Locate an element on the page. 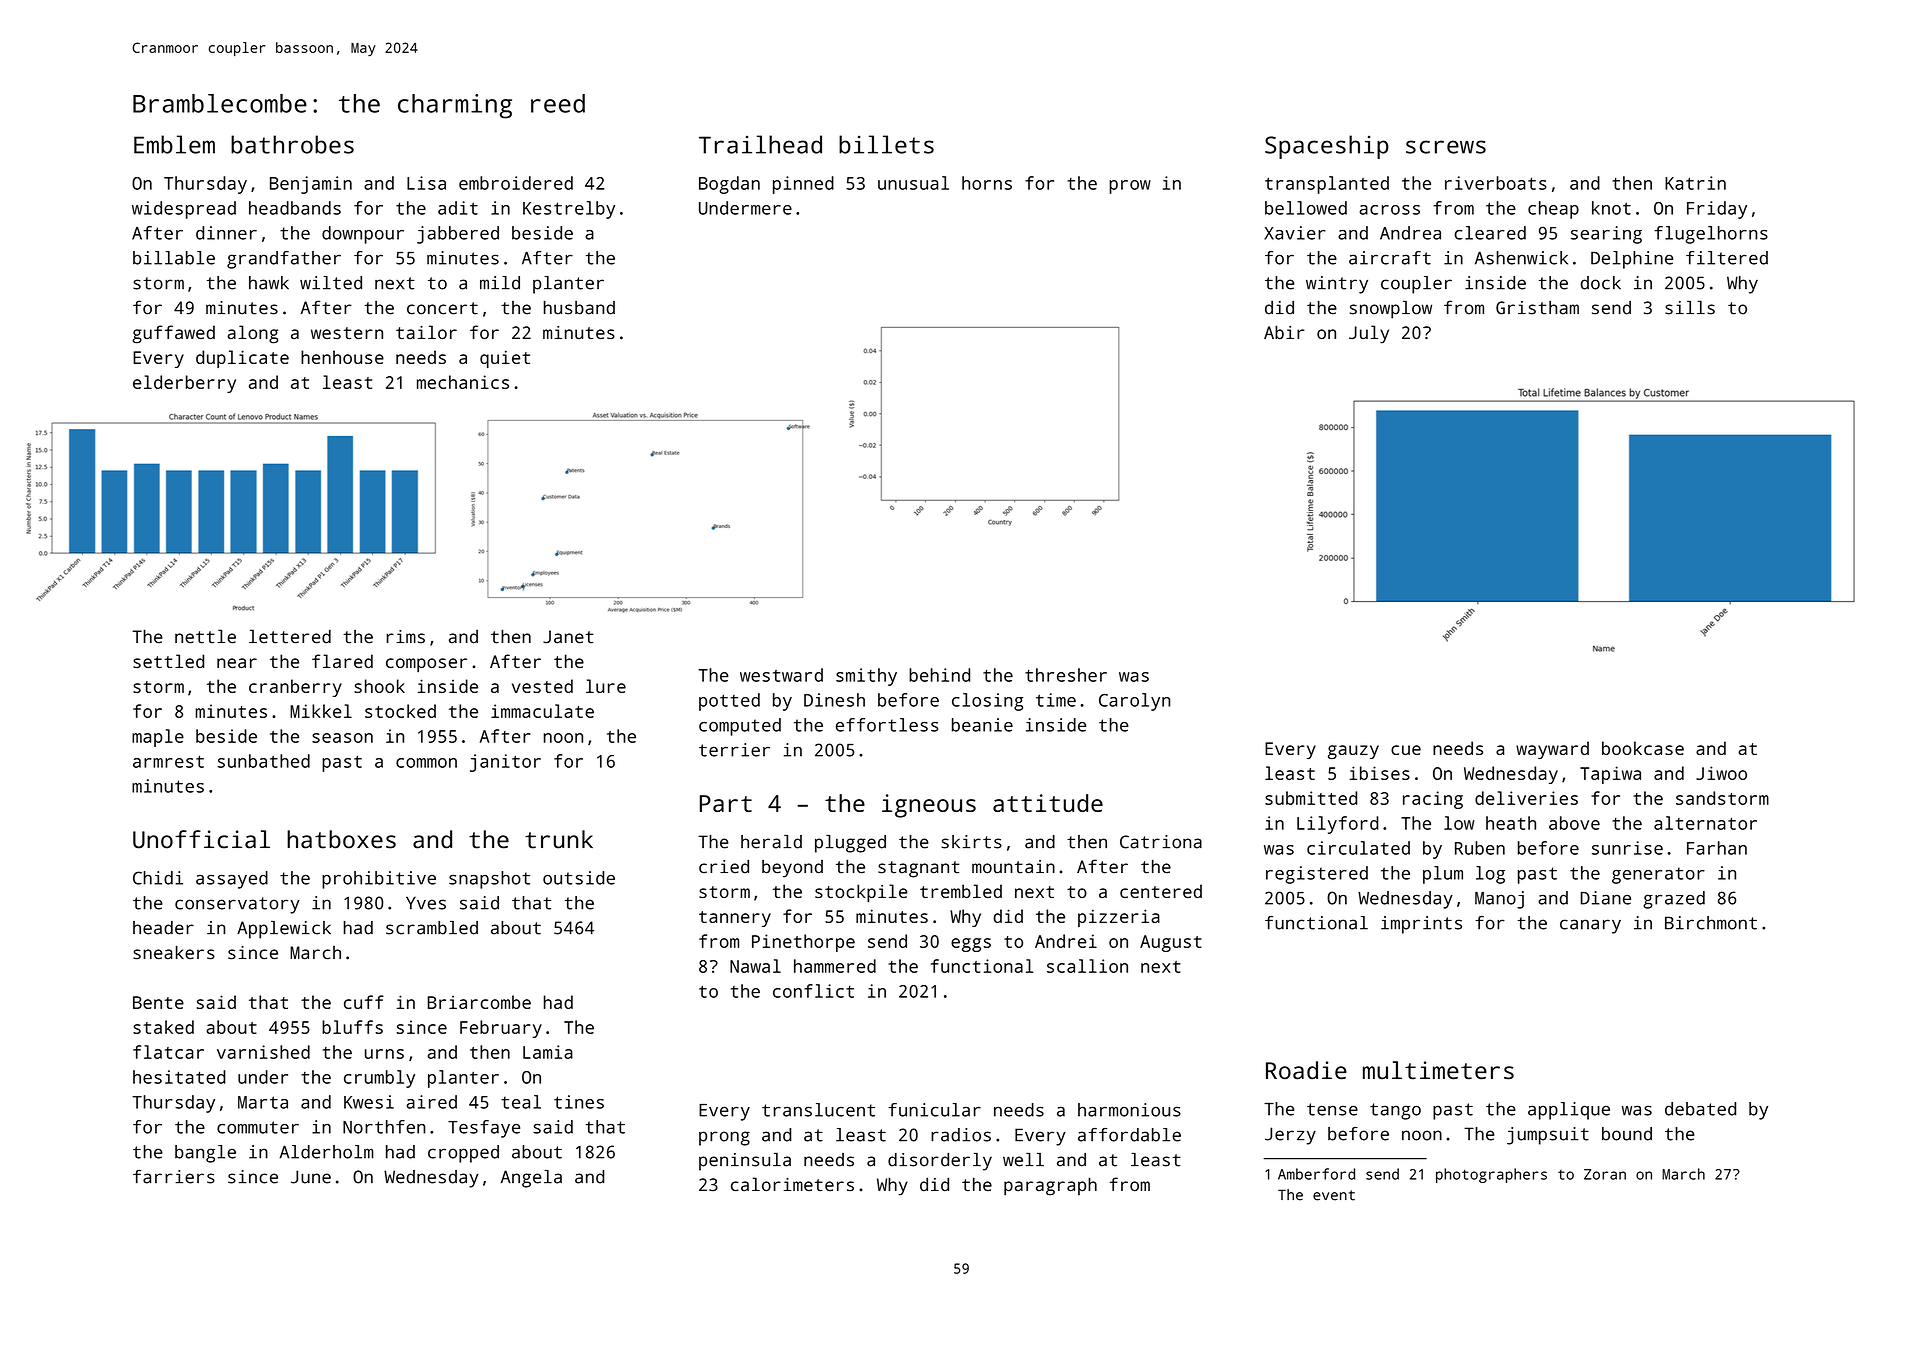  thresher is located at coordinates (1066, 675).
